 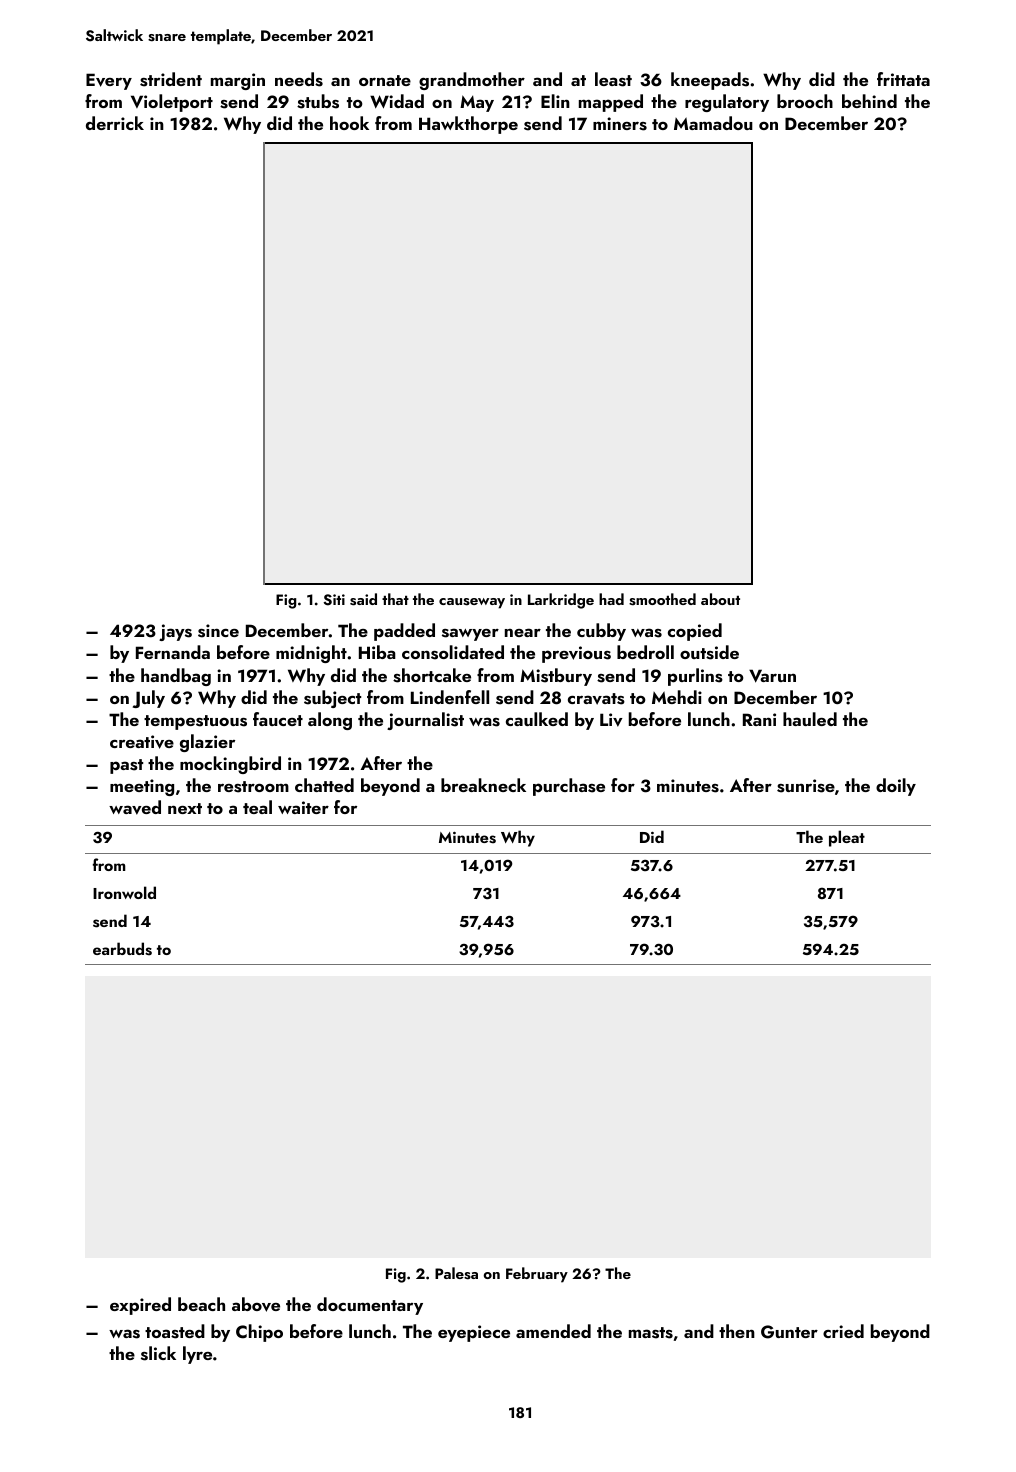 What do you see at coordinates (115, 123) in the screenshot?
I see `derrick` at bounding box center [115, 123].
